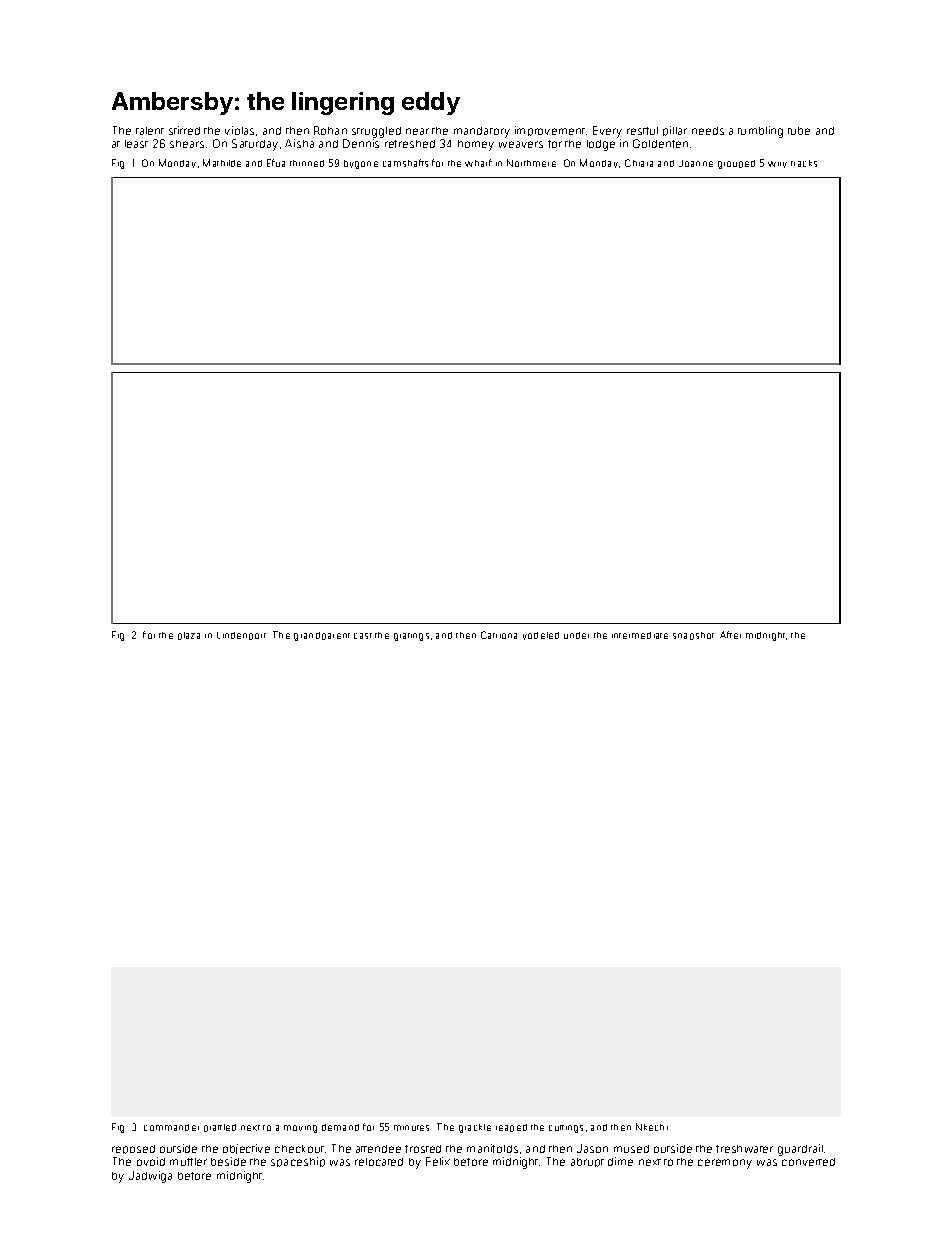 This document has height=1233, width=952. Describe the element at coordinates (241, 636) in the document. I see `Lindenport` at that location.
